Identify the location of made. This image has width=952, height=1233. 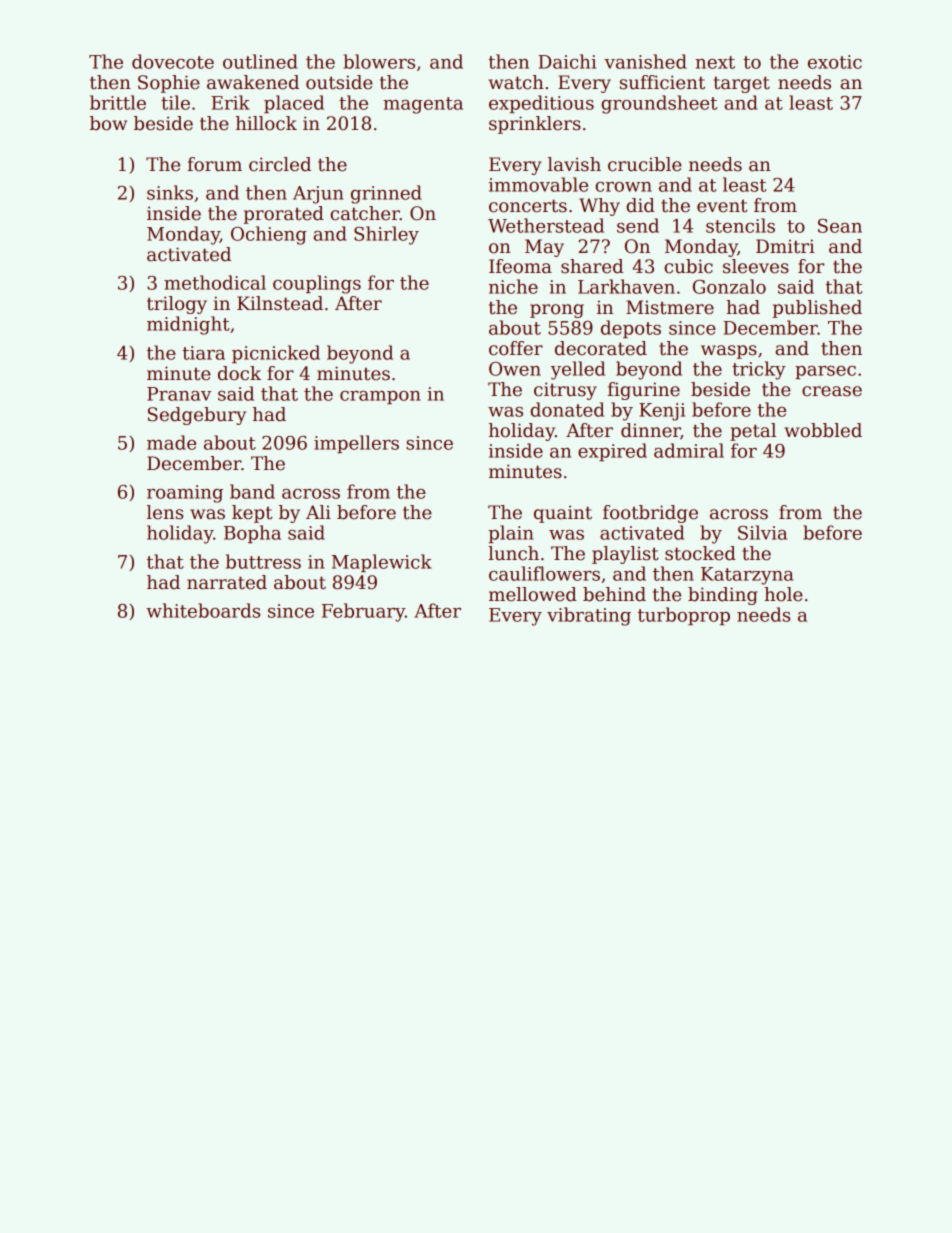
(171, 442).
